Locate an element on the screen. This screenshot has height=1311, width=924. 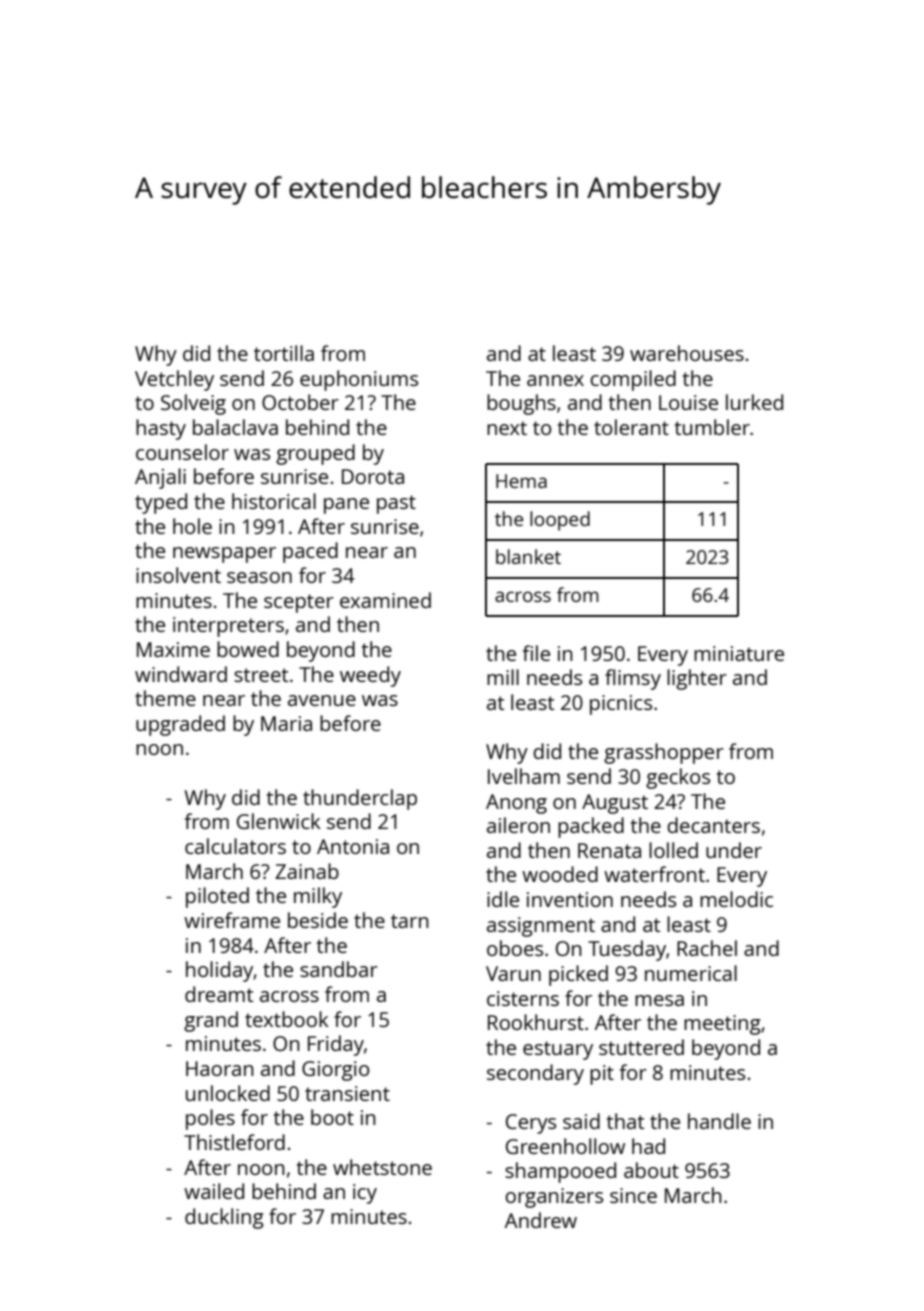
piloted is located at coordinates (217, 897).
